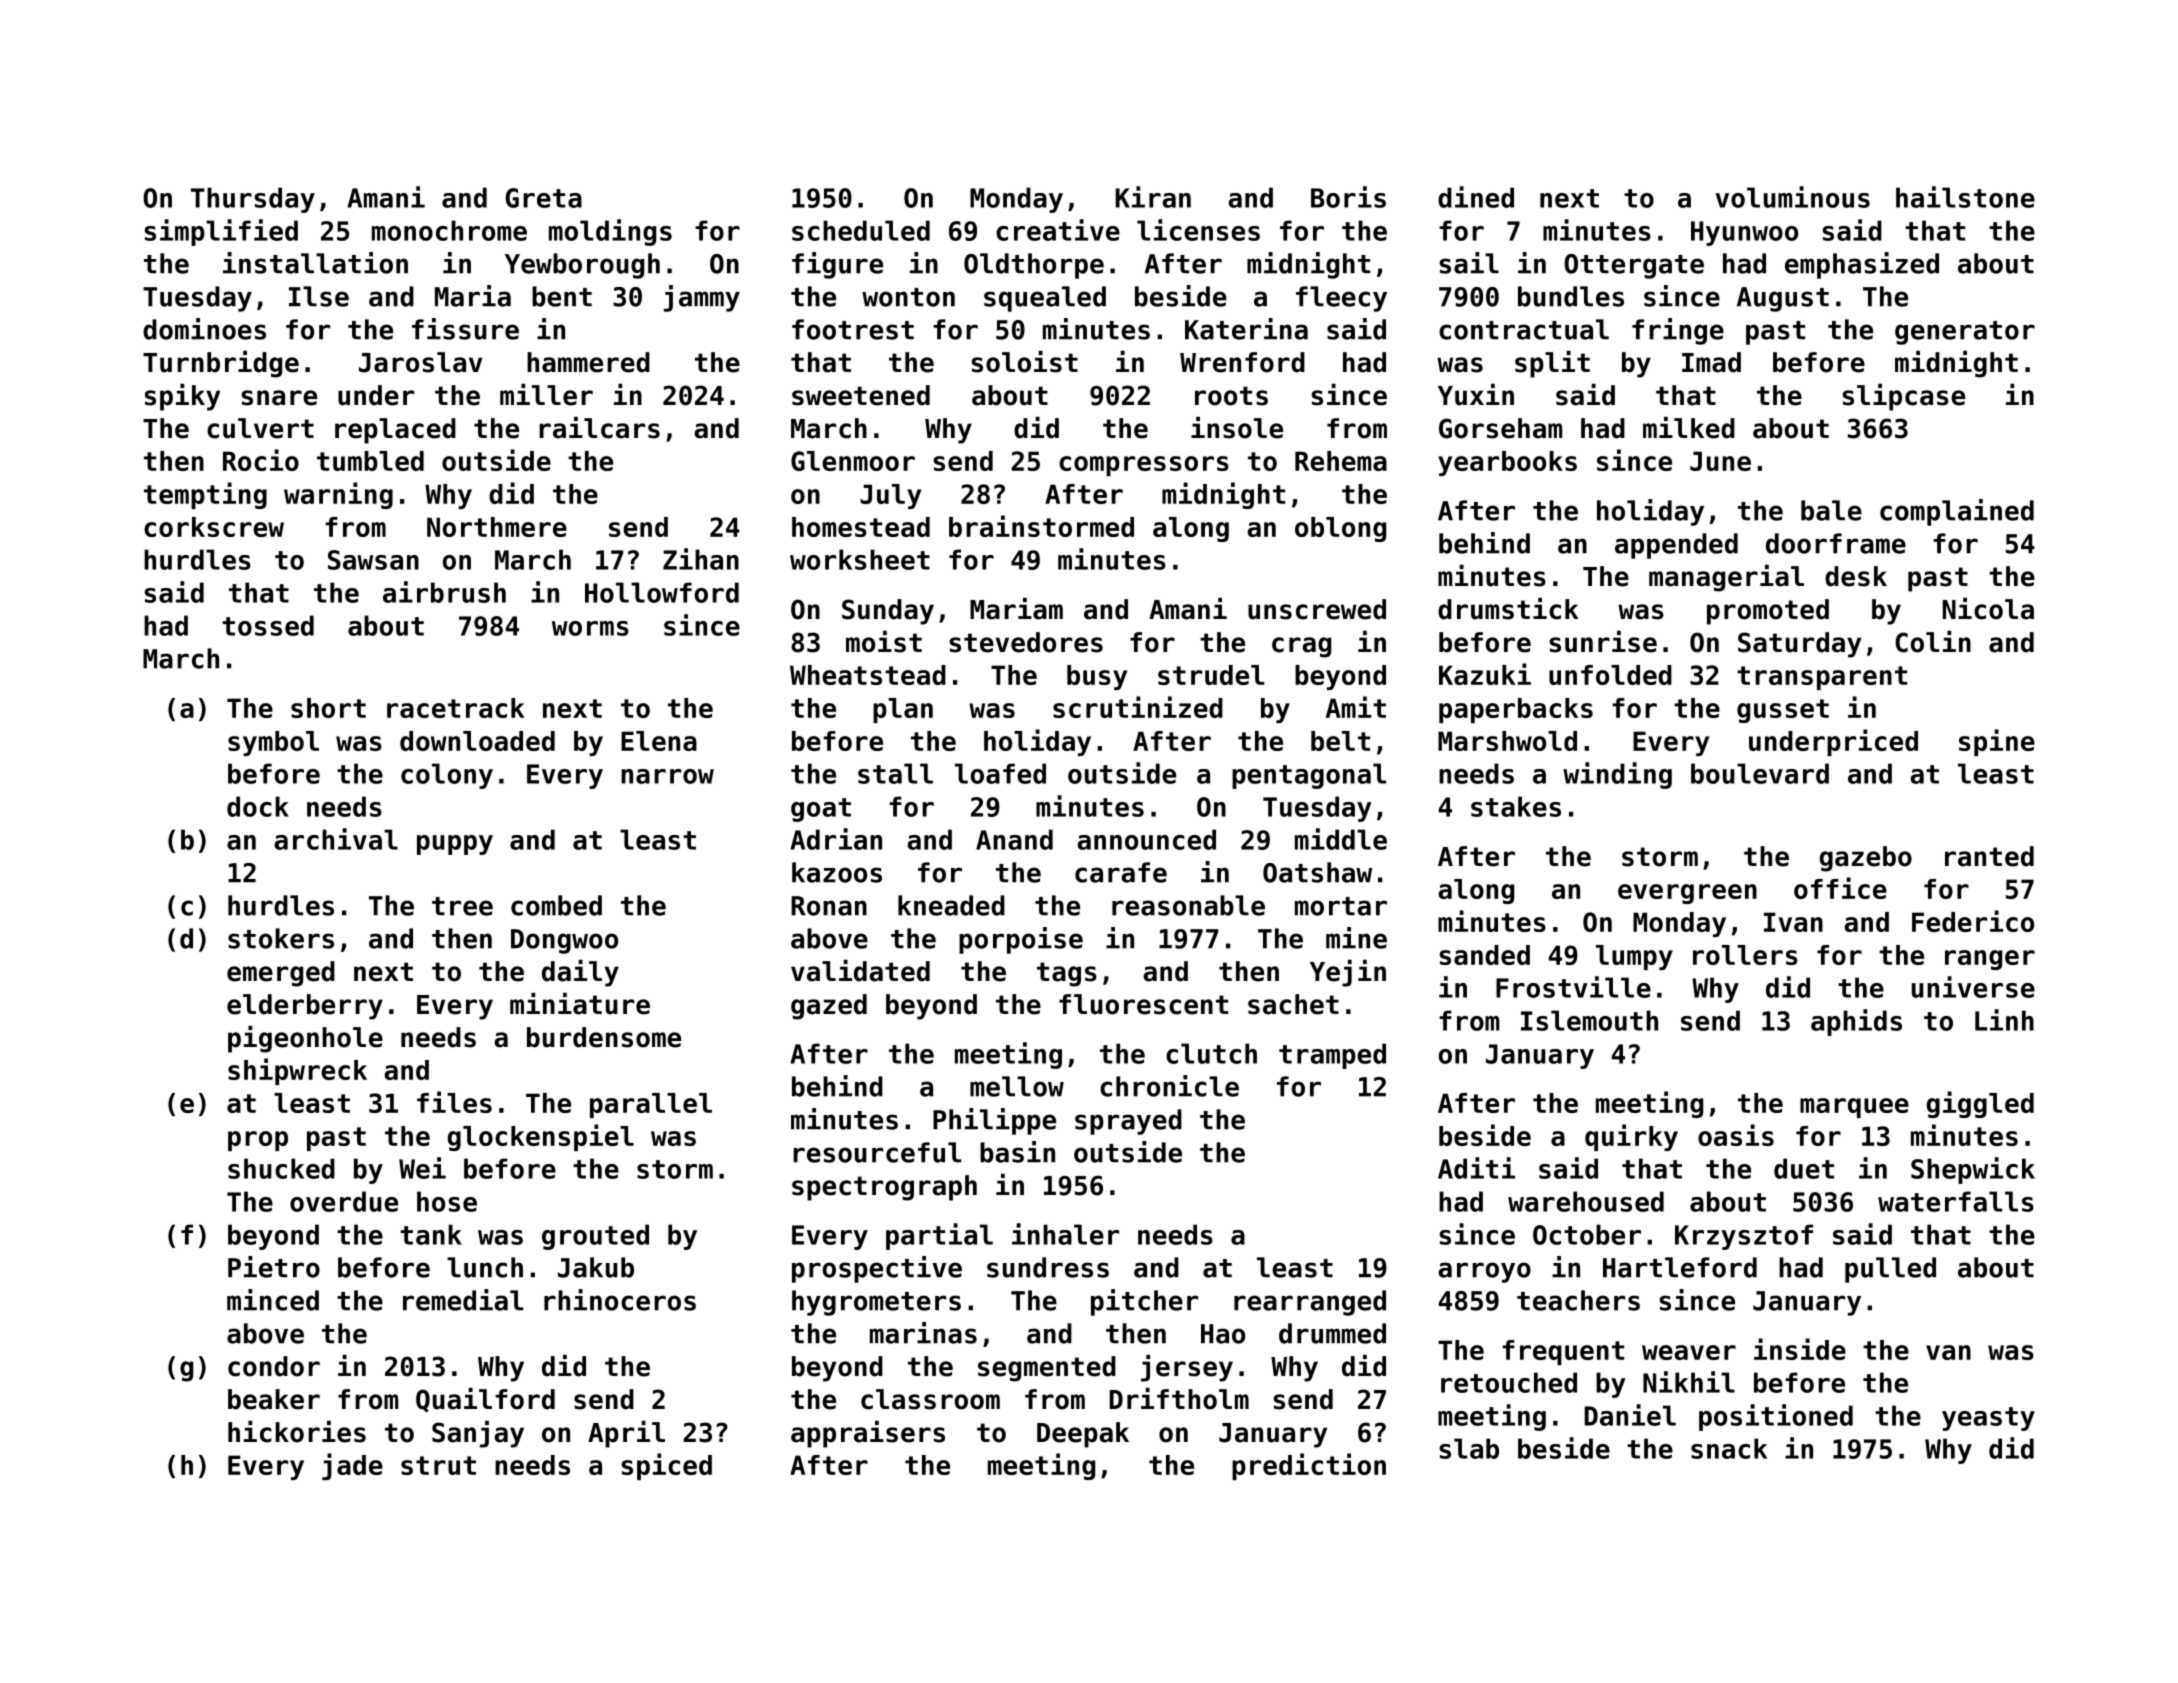 This document has width=2178, height=1683. I want to click on snack, so click(1729, 1448).
